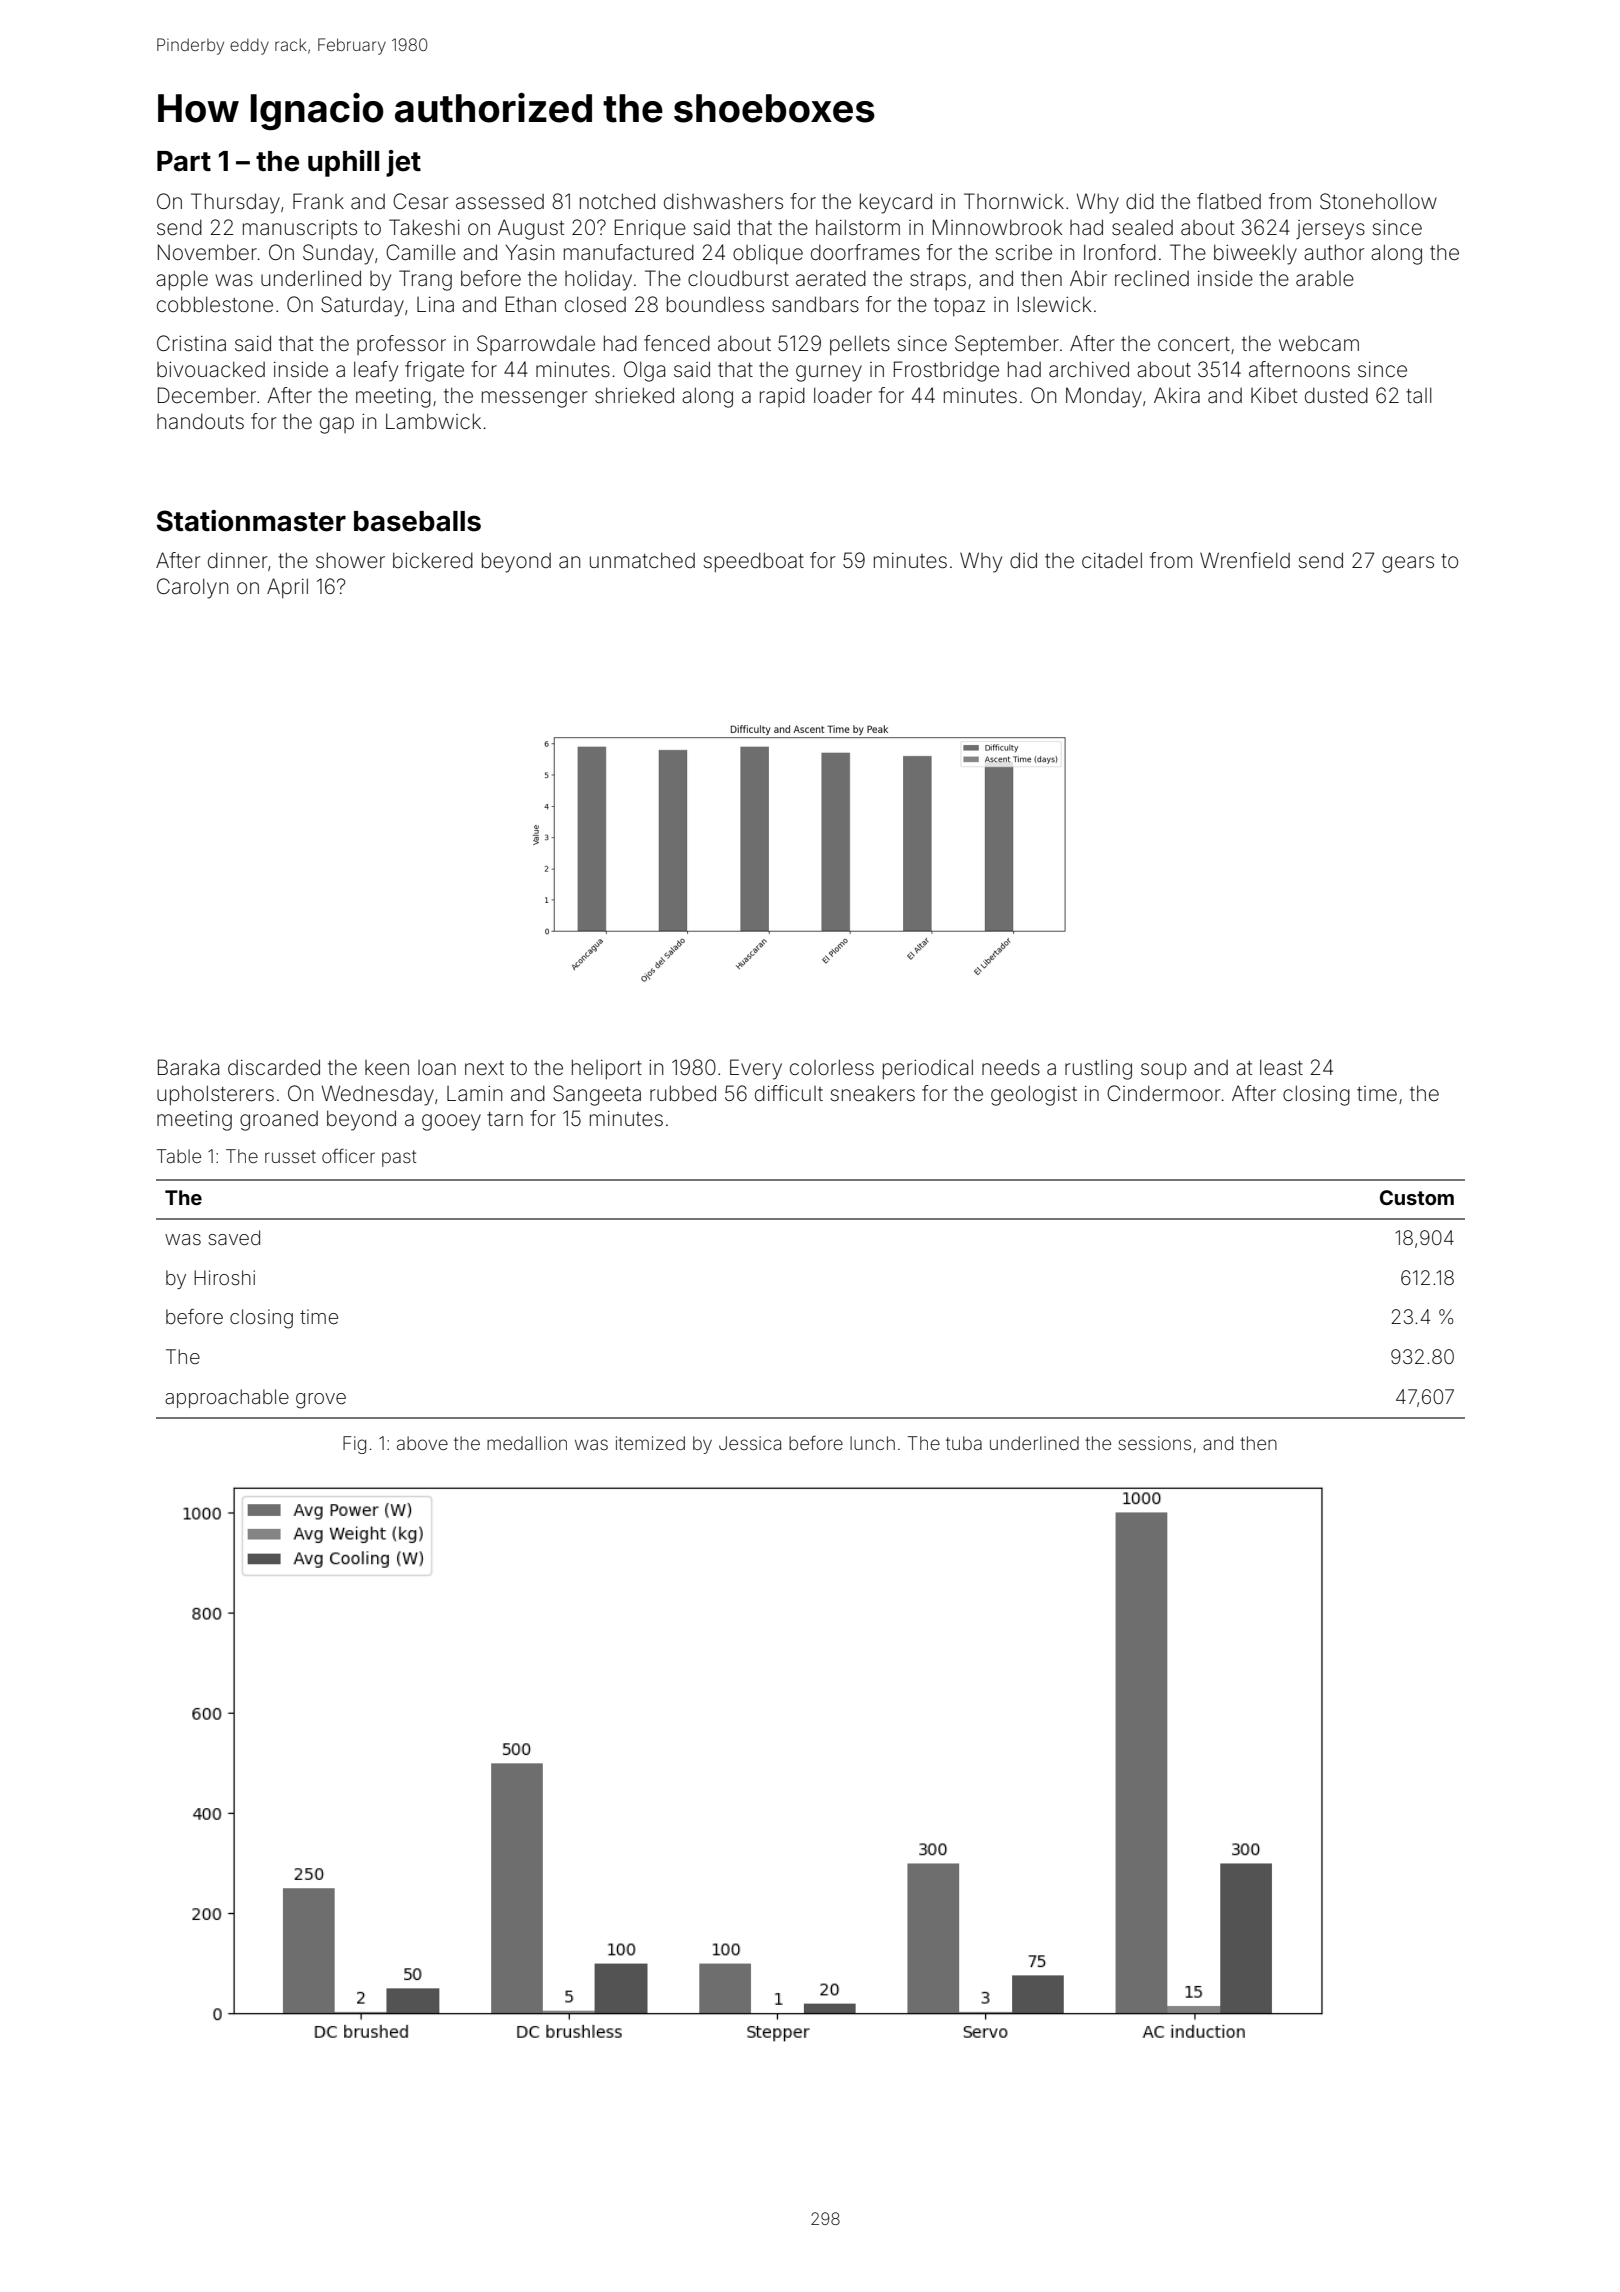  What do you see at coordinates (756, 1069) in the screenshot?
I see `Every` at bounding box center [756, 1069].
